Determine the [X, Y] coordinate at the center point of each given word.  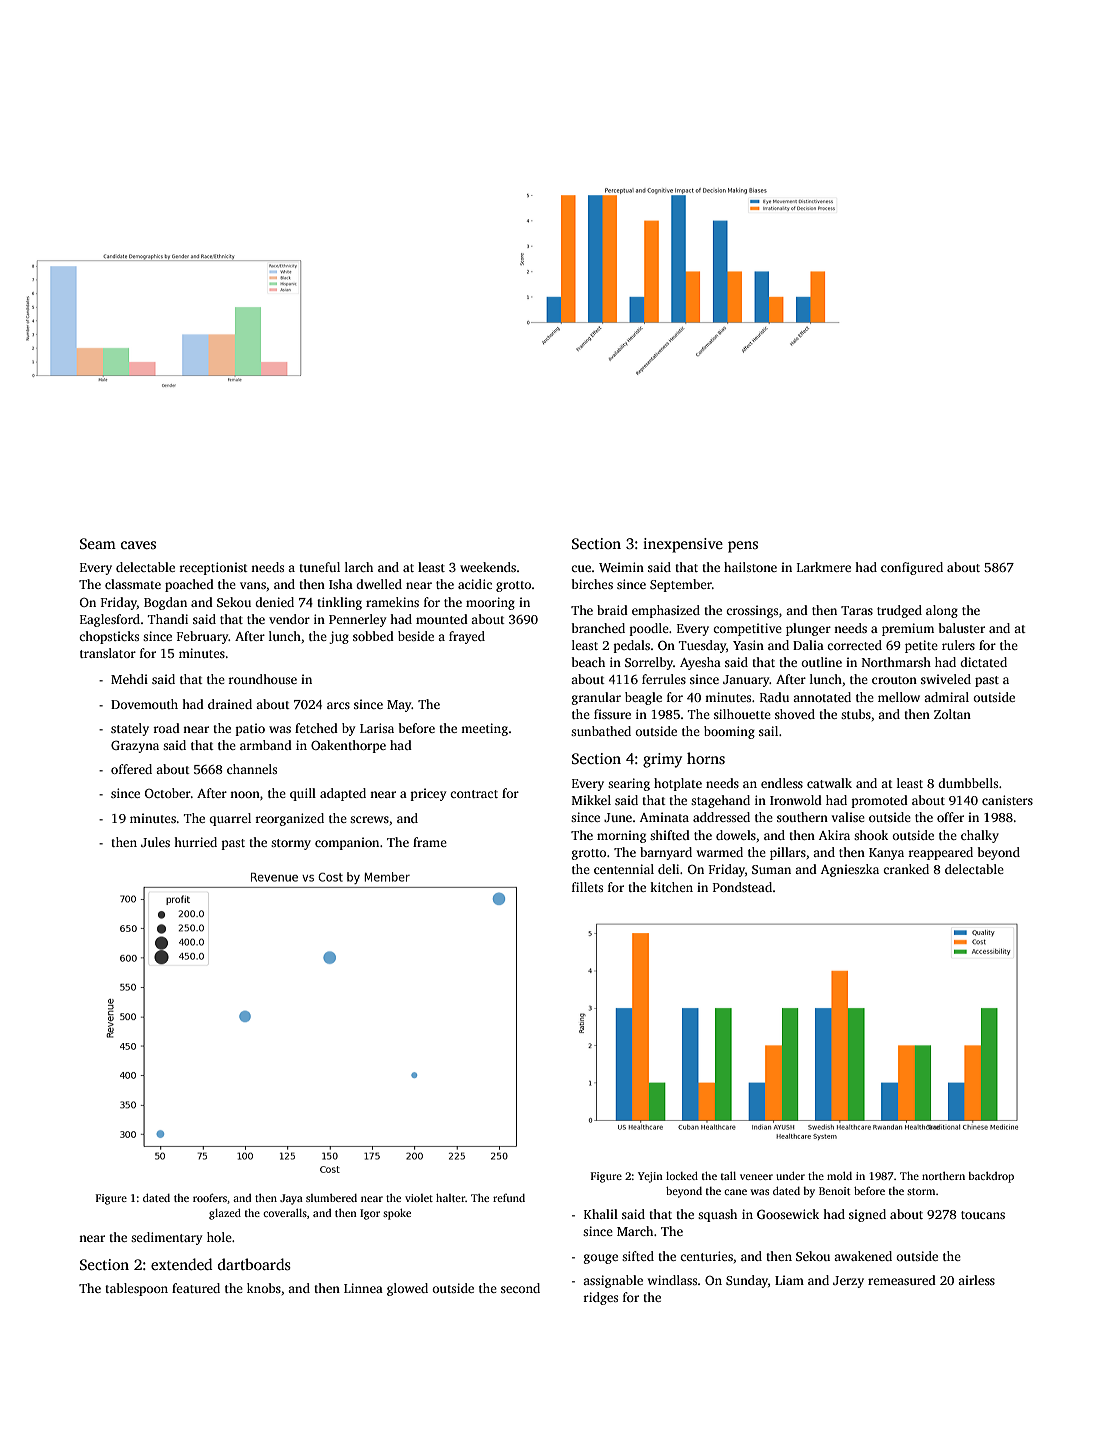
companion [347, 843]
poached [189, 585]
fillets [587, 887]
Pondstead [742, 887]
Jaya [291, 1199]
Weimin [621, 567]
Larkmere [824, 567]
